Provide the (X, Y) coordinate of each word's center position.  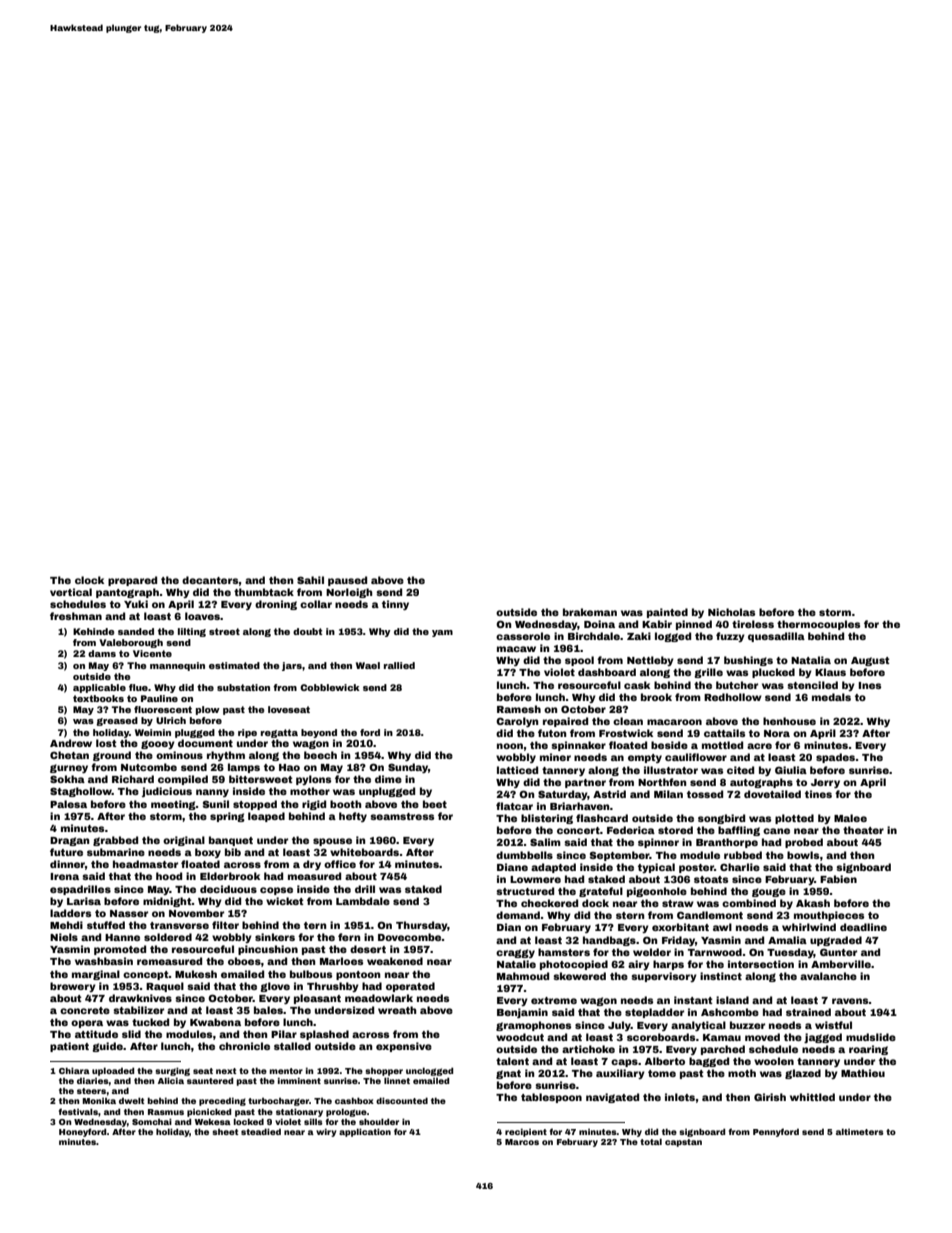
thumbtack (264, 592)
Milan (668, 794)
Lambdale (363, 901)
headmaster (145, 864)
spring (227, 817)
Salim (545, 842)
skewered (579, 976)
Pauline (159, 698)
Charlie (740, 867)
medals (831, 697)
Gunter (838, 952)
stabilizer (138, 1010)
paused (347, 581)
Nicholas (731, 612)
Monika (99, 1101)
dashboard (607, 672)
